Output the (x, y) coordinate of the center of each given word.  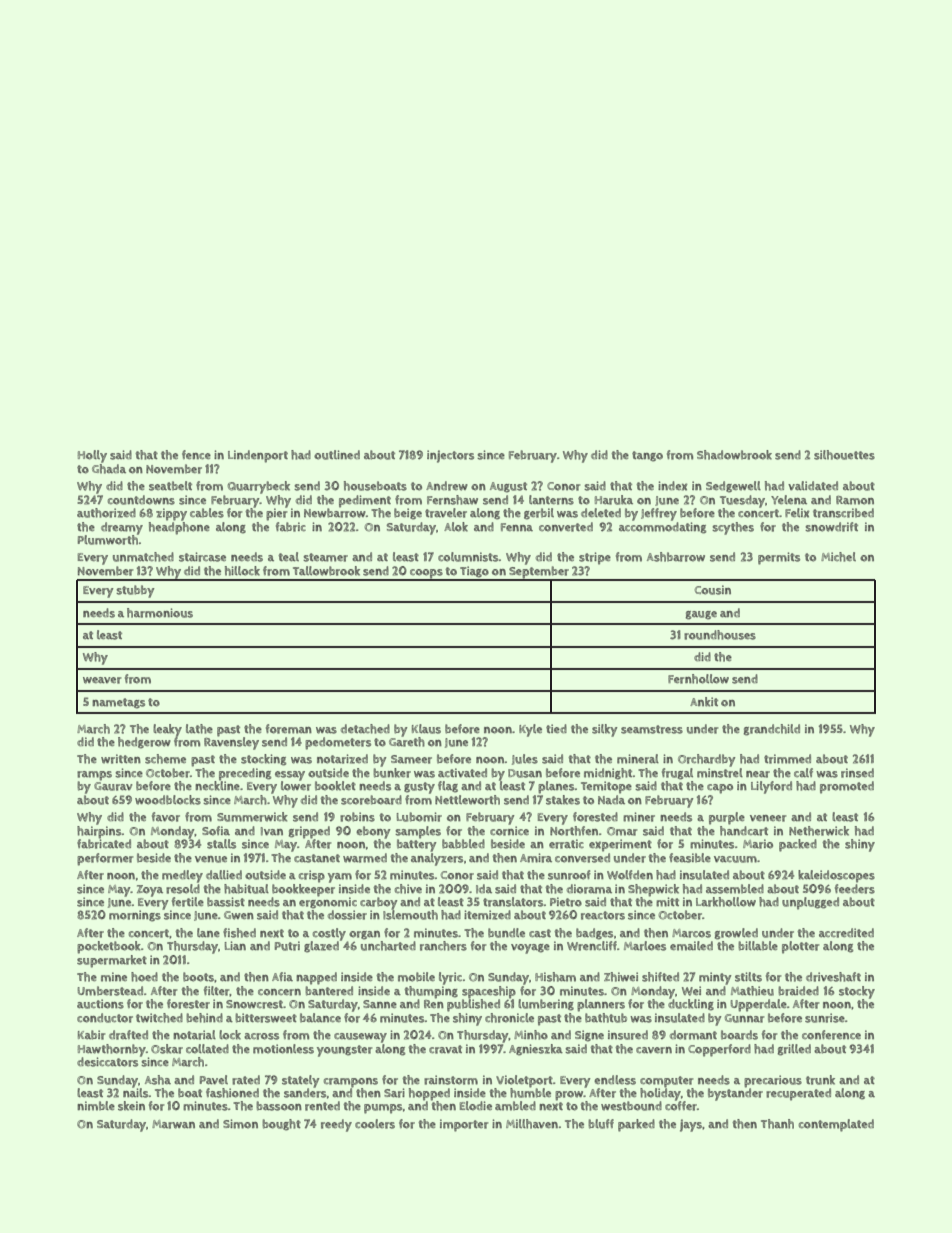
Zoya (150, 891)
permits (779, 558)
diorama (589, 889)
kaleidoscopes (836, 876)
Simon (240, 1124)
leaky (167, 730)
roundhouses (720, 635)
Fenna (517, 527)
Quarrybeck (259, 487)
